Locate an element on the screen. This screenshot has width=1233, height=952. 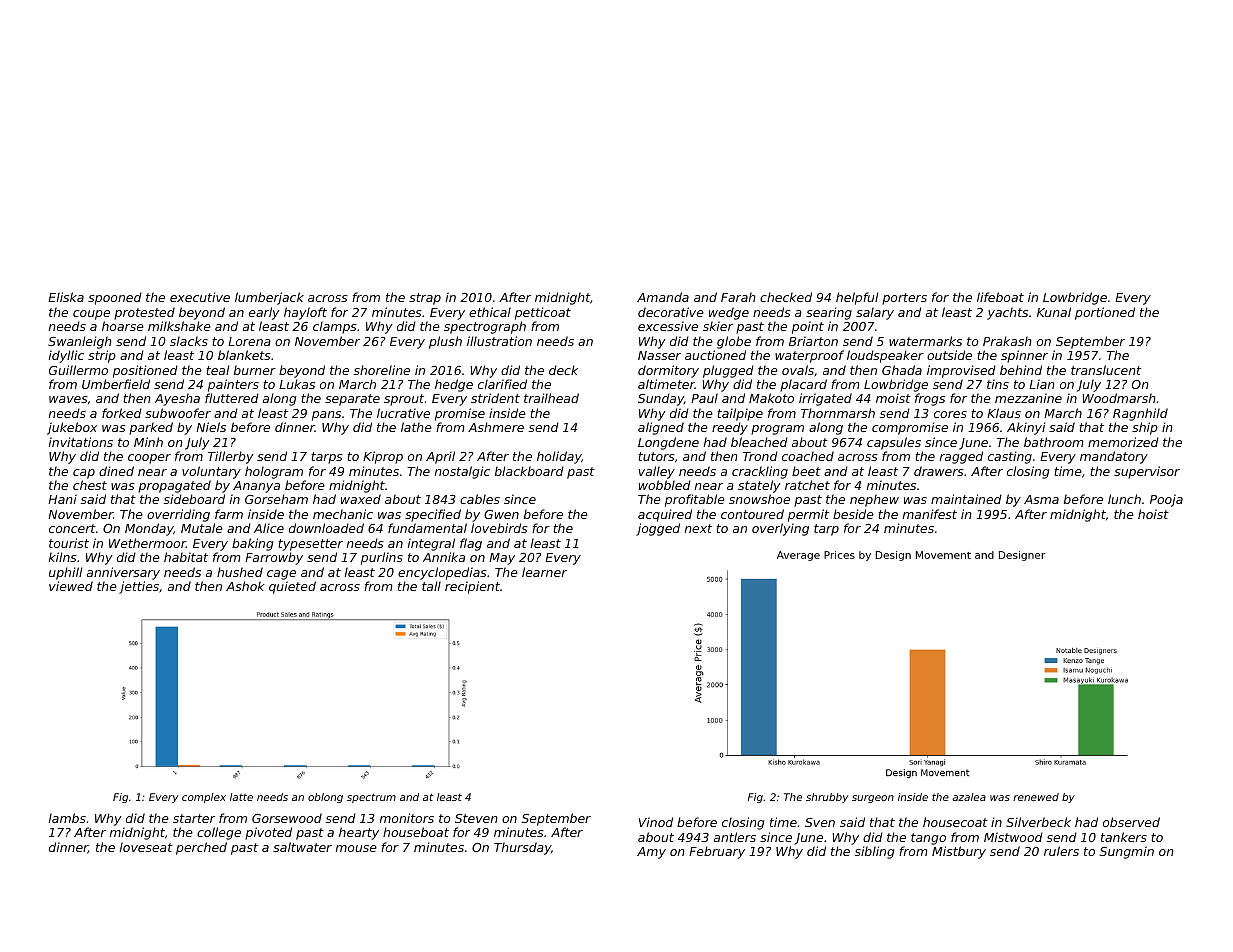
reedy is located at coordinates (730, 428).
